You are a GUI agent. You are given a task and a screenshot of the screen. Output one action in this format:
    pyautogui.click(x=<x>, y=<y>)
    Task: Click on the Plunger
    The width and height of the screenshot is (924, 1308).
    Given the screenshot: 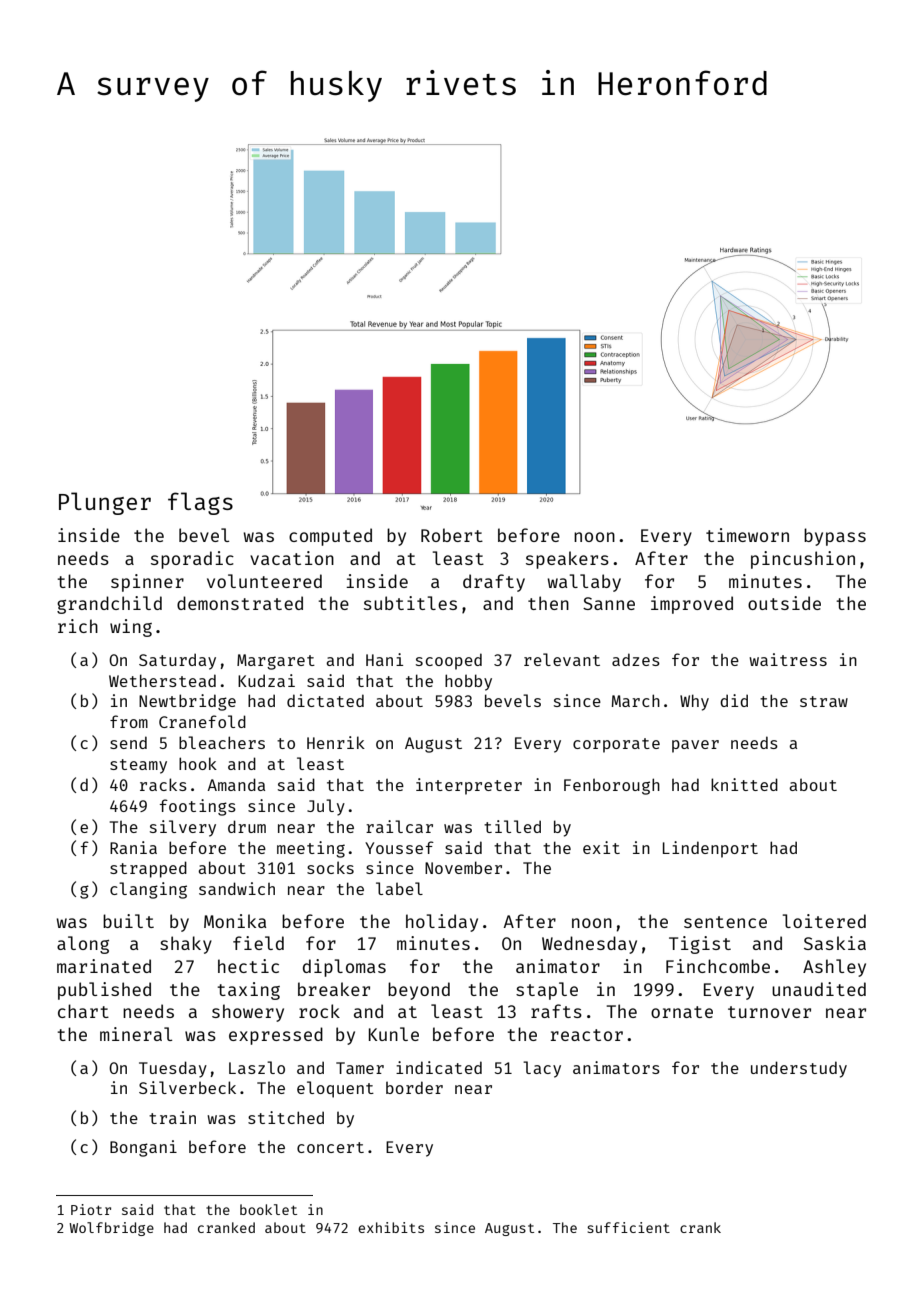 What is the action you would take?
    pyautogui.click(x=105, y=503)
